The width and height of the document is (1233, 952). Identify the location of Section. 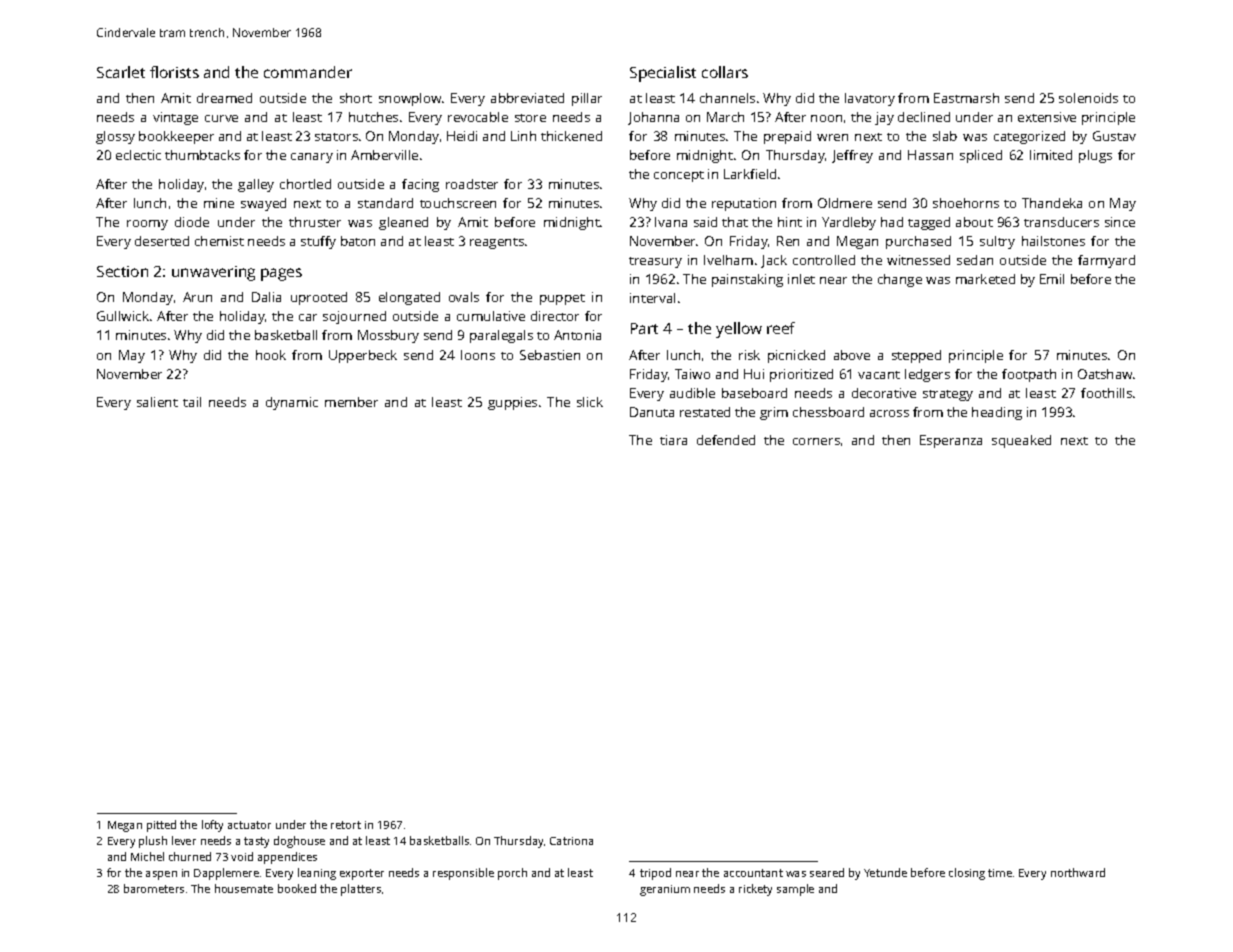
(122, 271).
